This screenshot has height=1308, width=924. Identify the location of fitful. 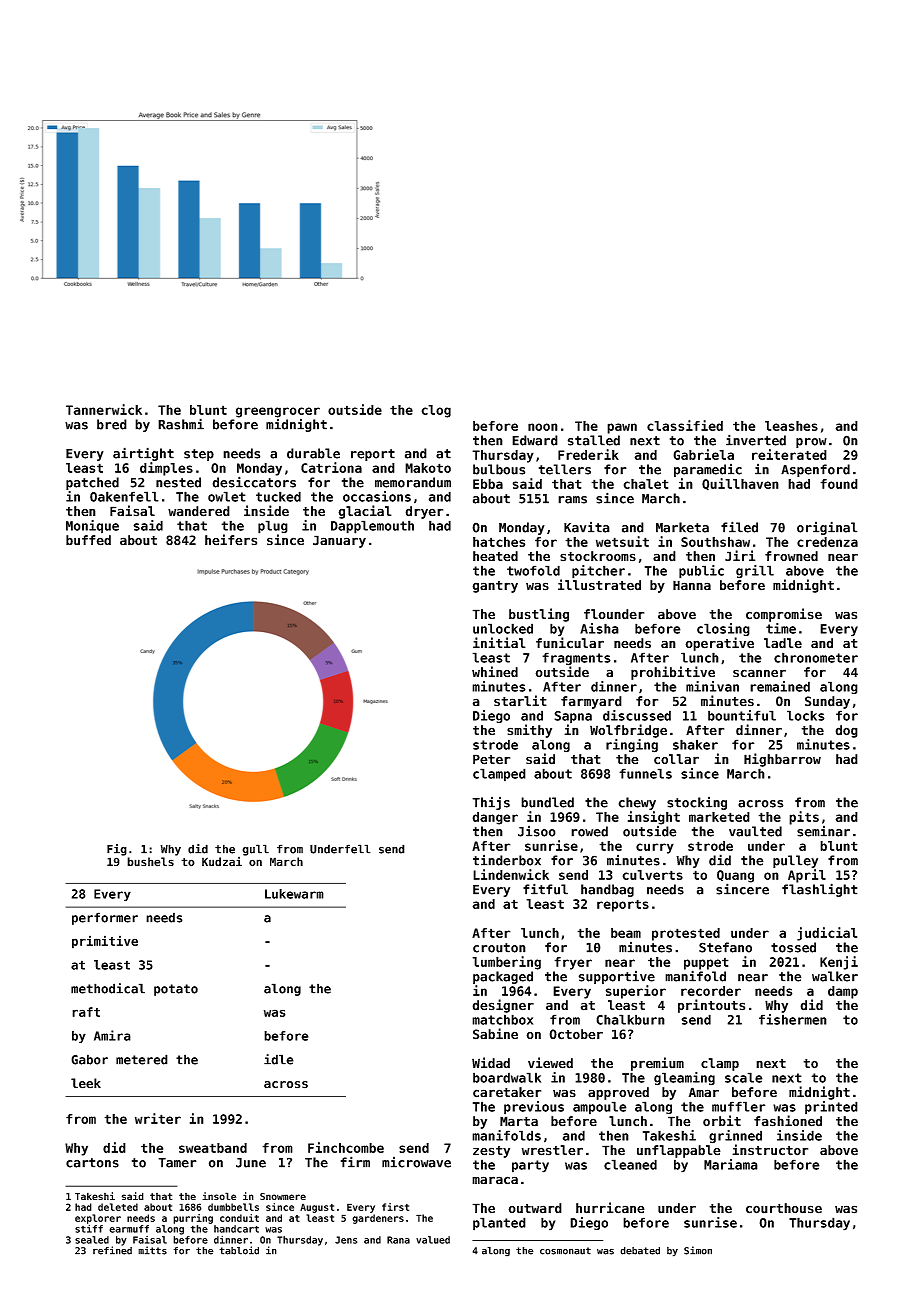
(545, 889).
